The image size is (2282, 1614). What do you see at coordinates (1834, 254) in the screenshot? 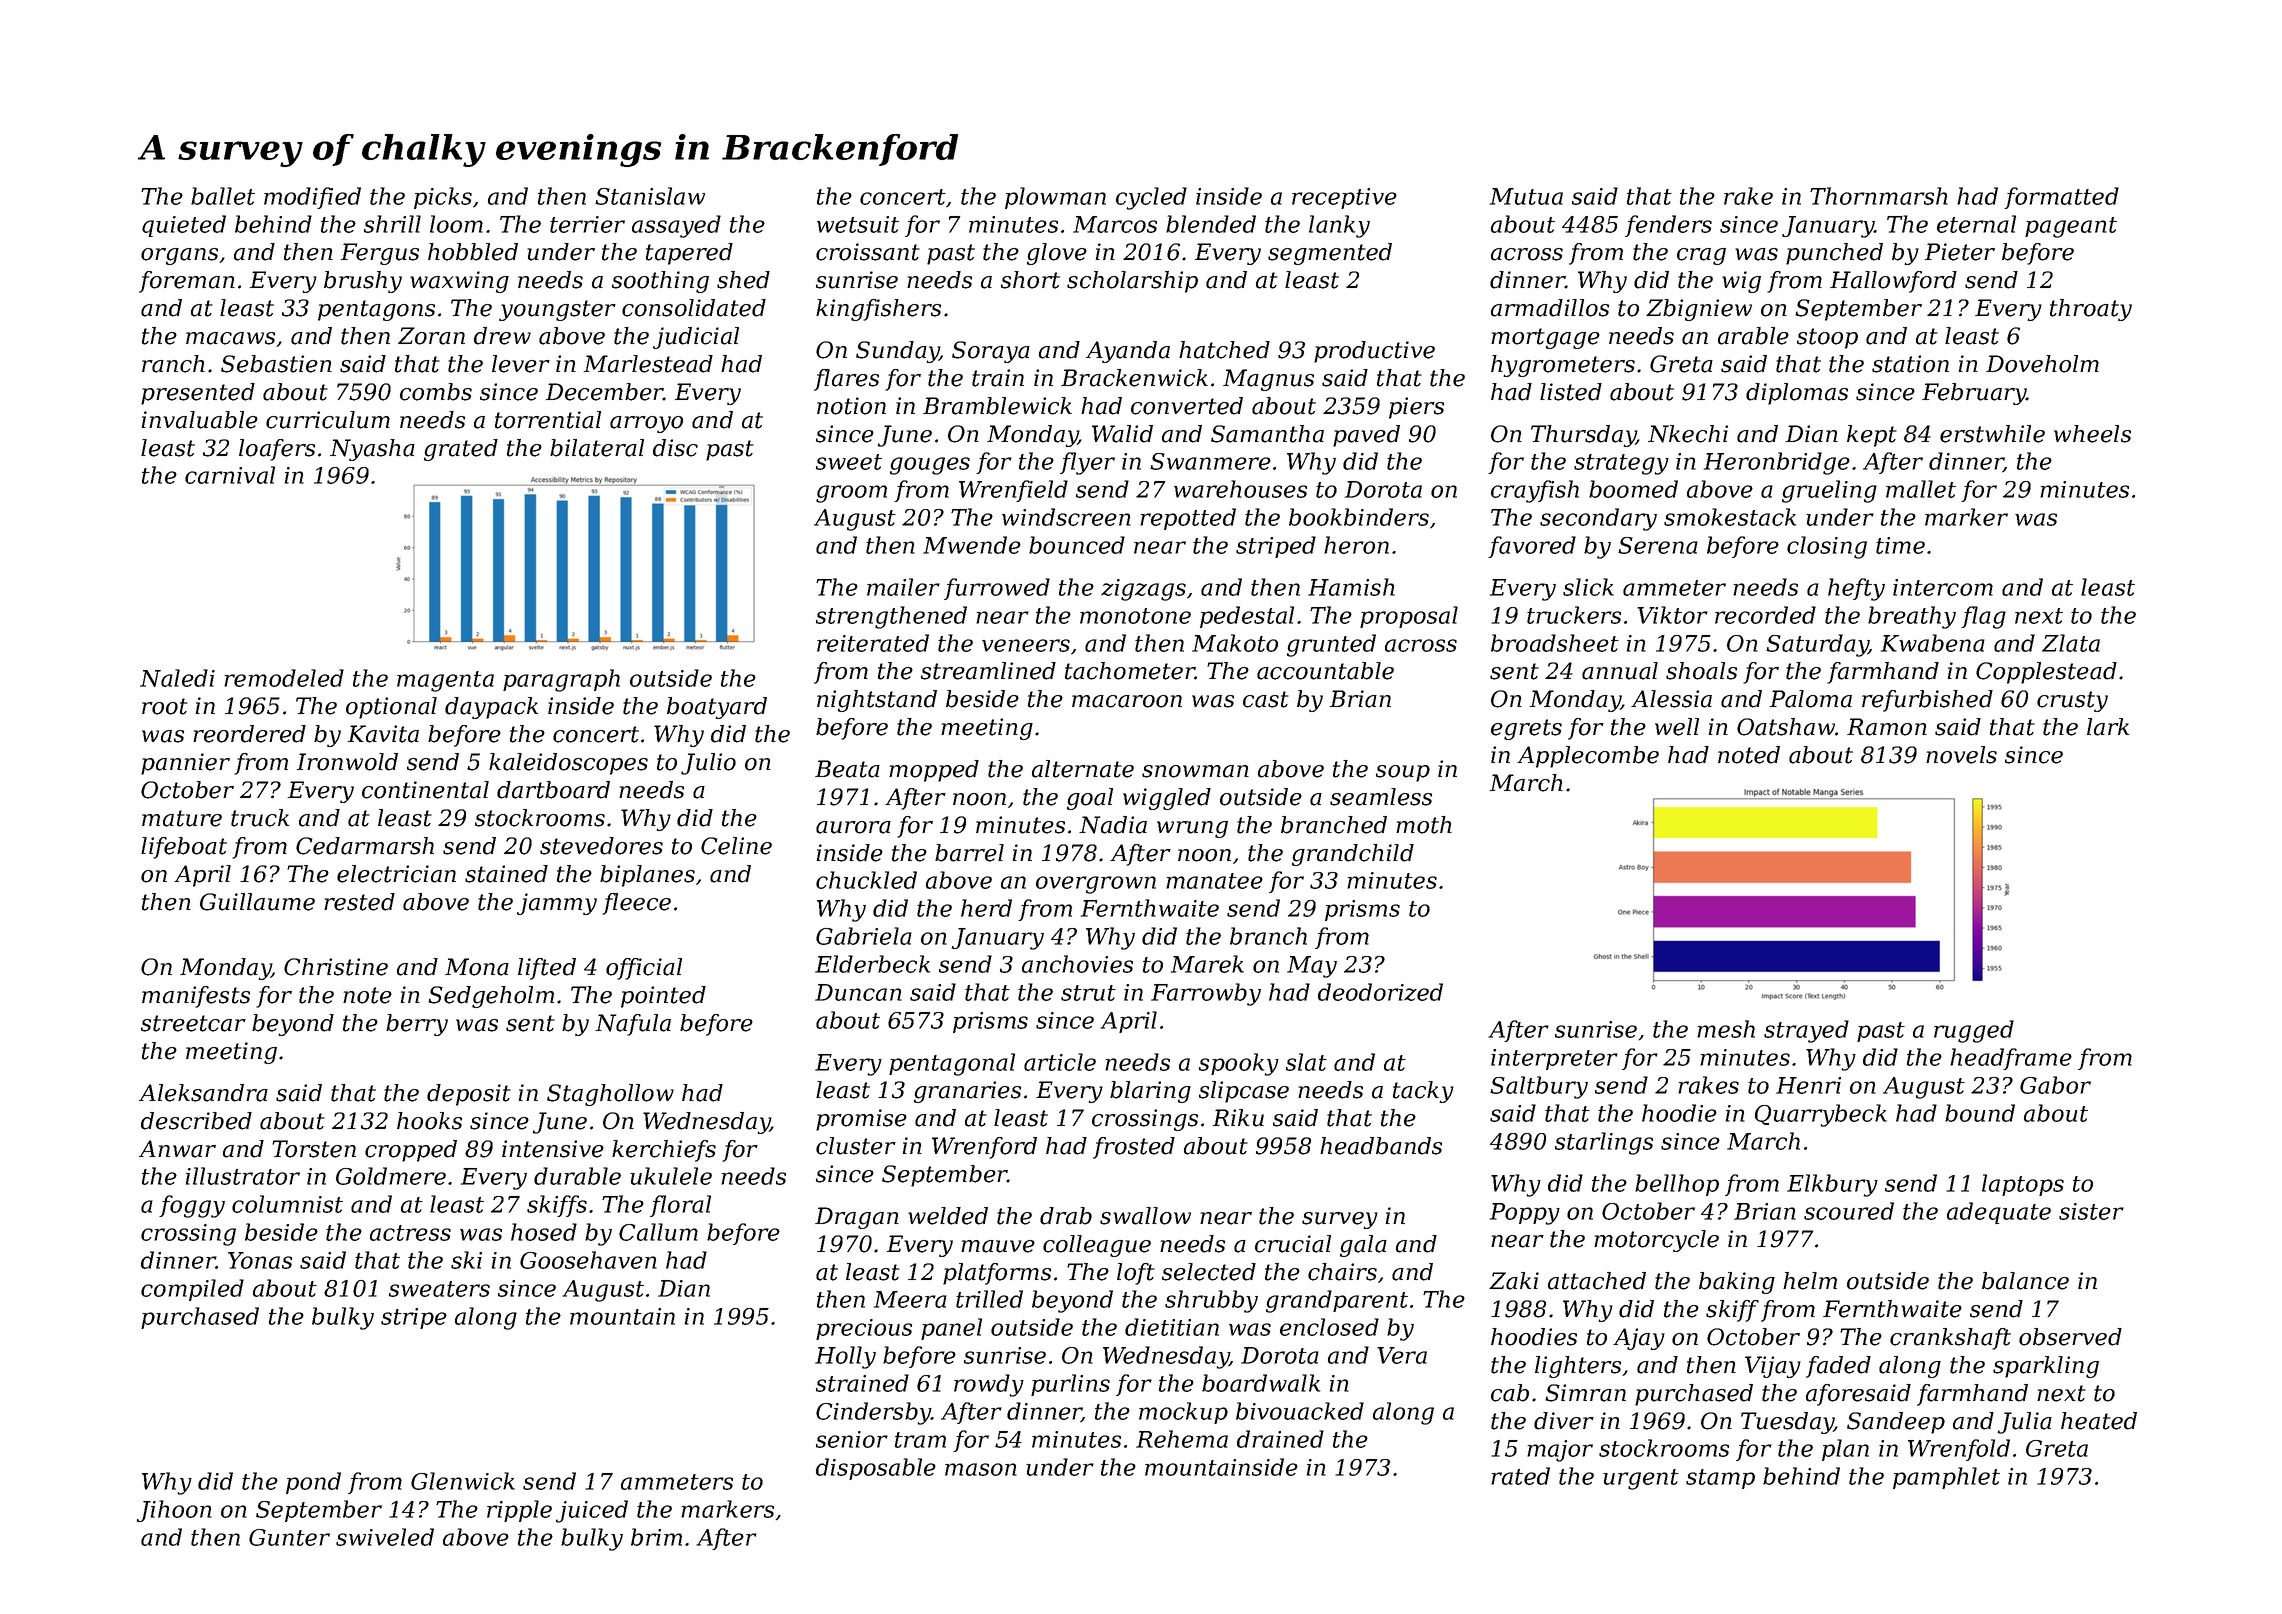
I see `punched` at bounding box center [1834, 254].
